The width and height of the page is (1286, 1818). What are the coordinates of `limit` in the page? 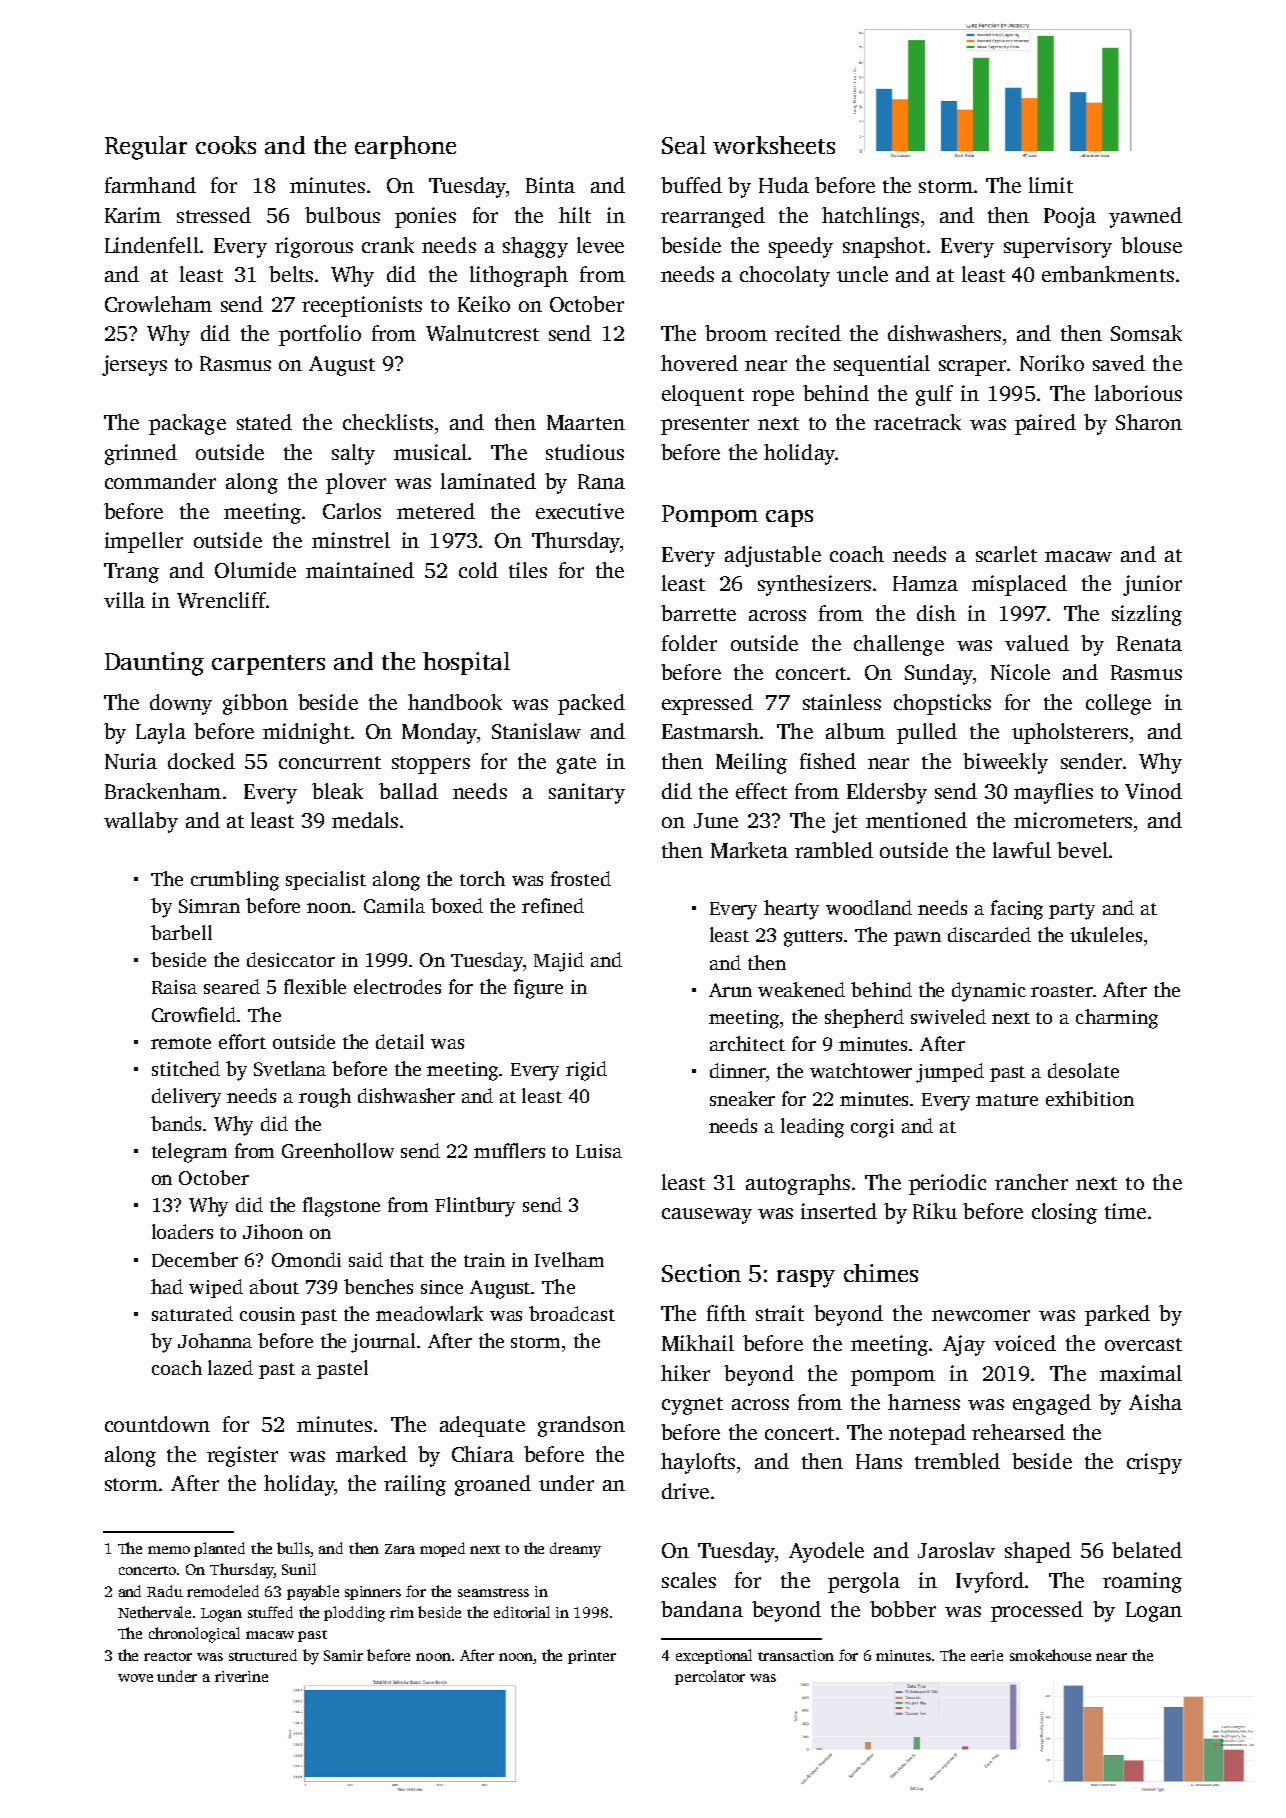 It's located at (1051, 185).
